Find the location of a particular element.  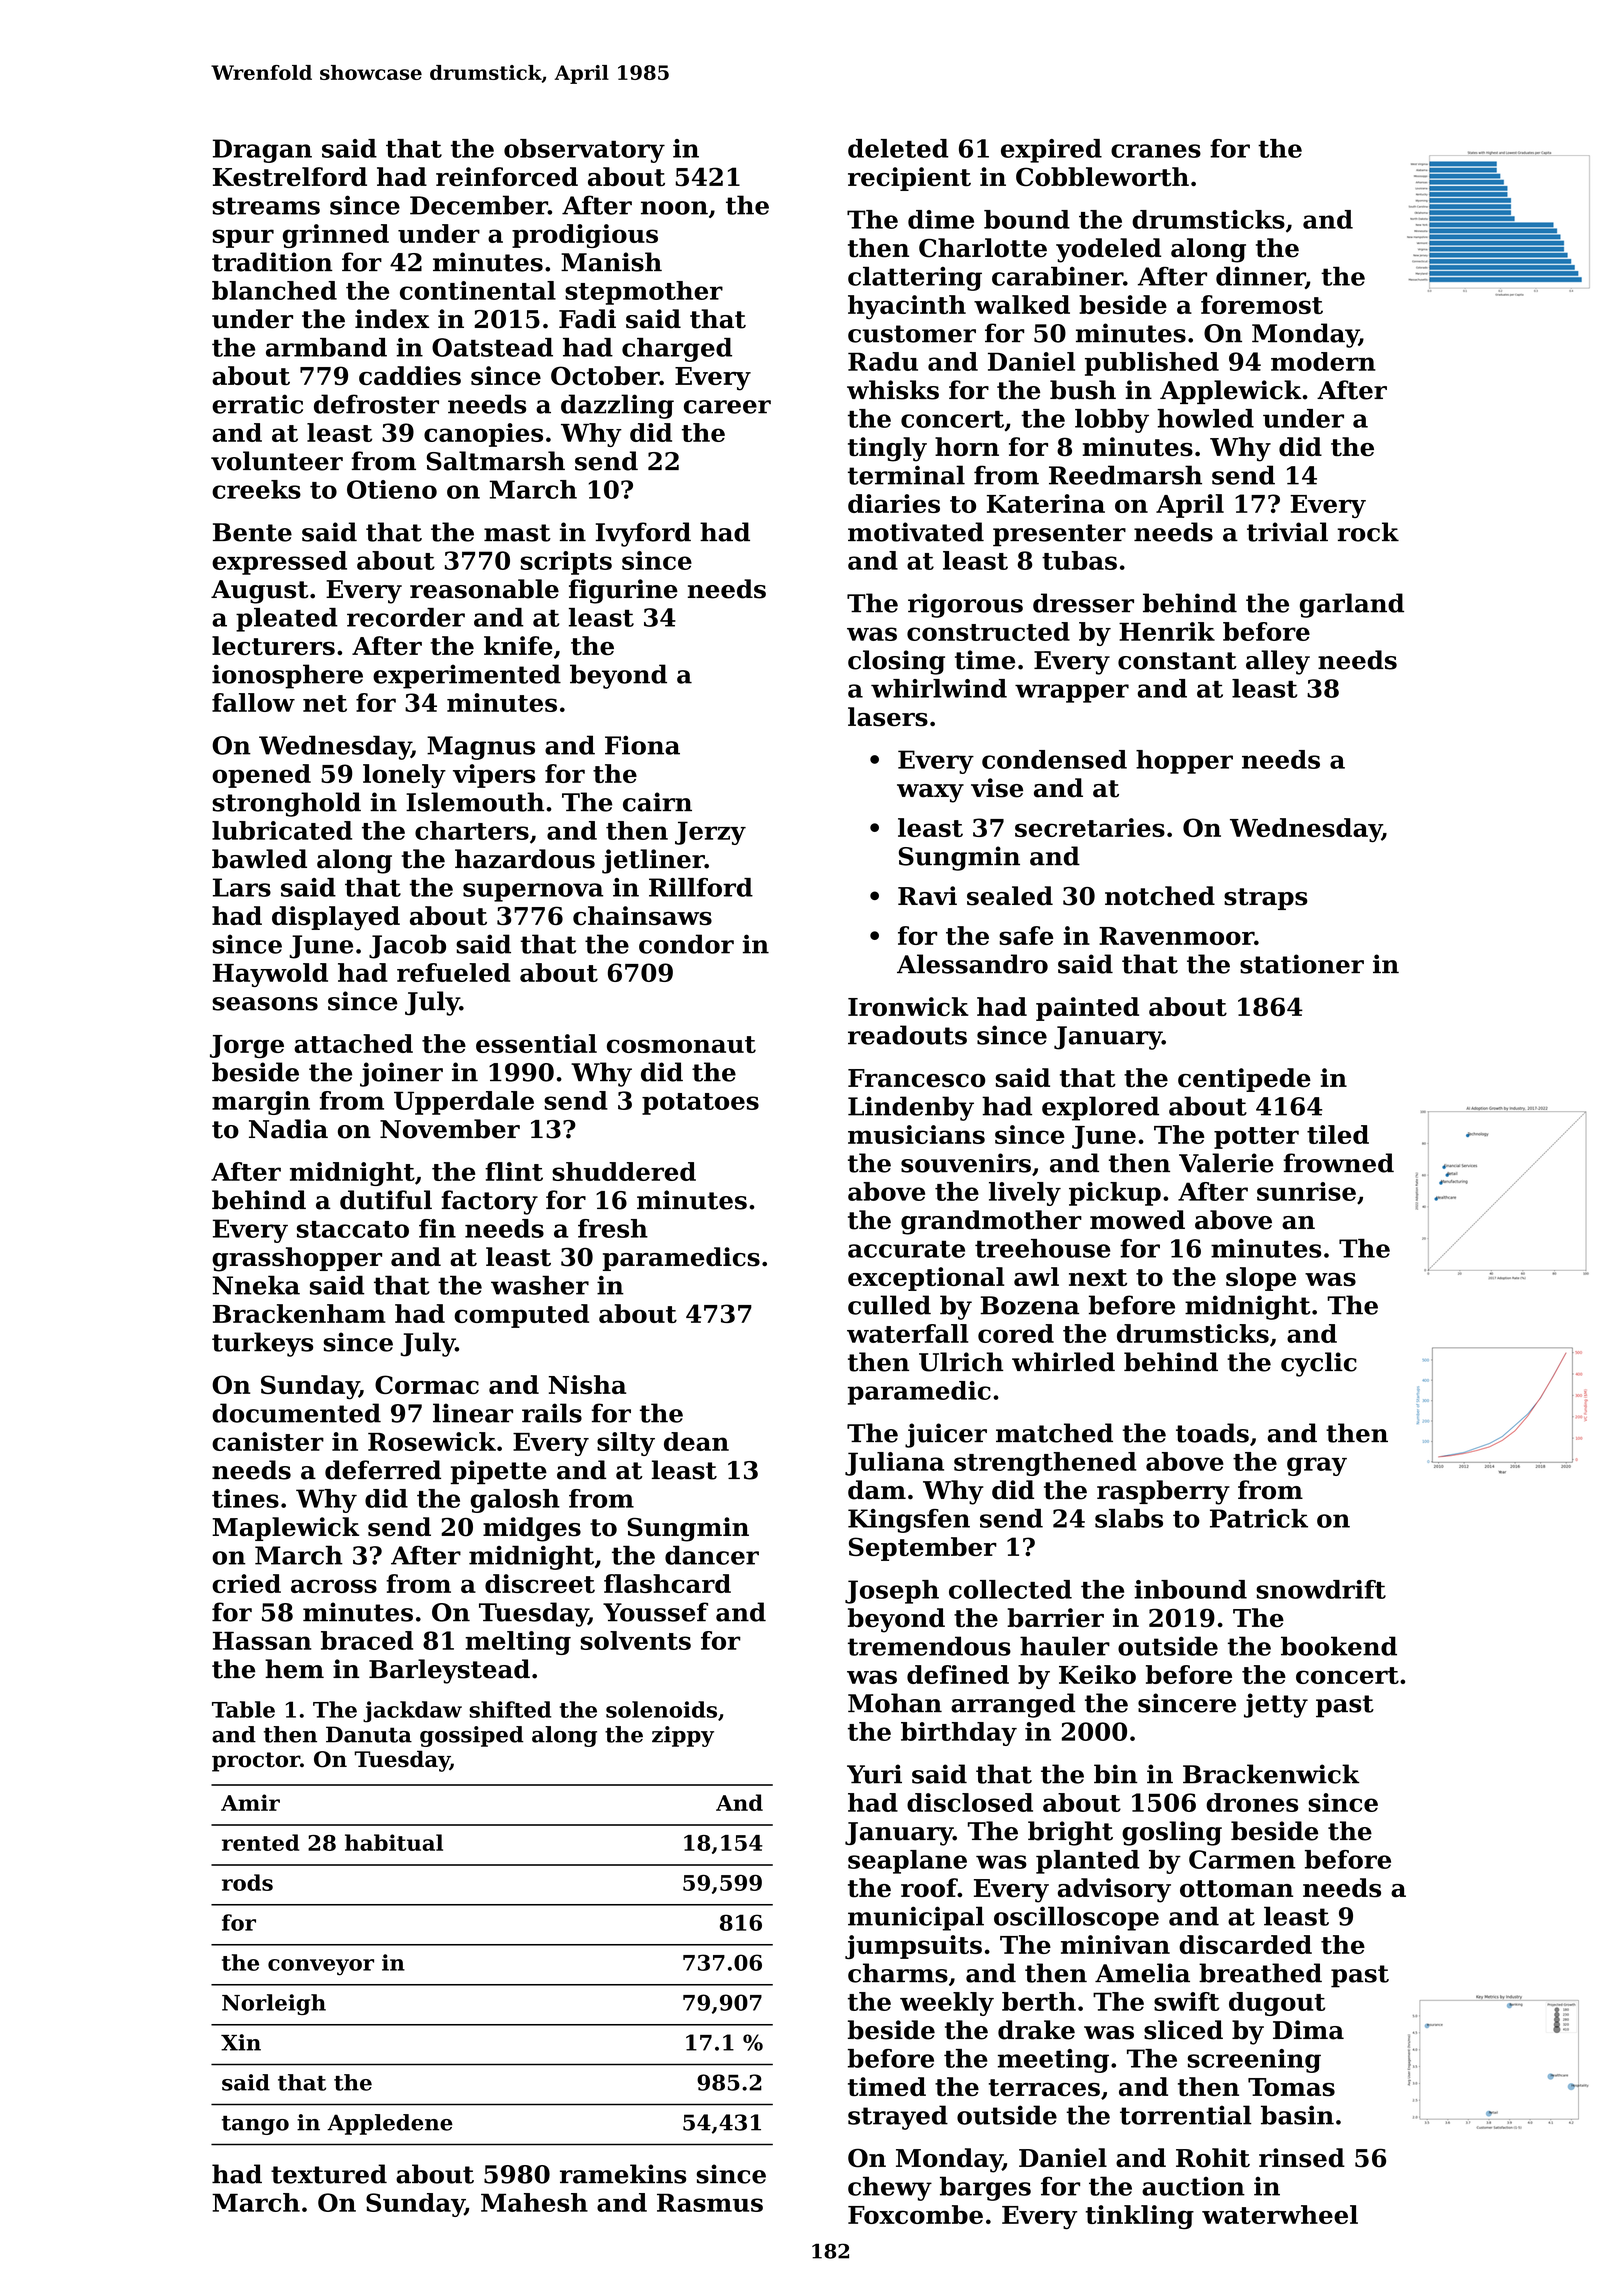

waterwheel is located at coordinates (1280, 2214).
